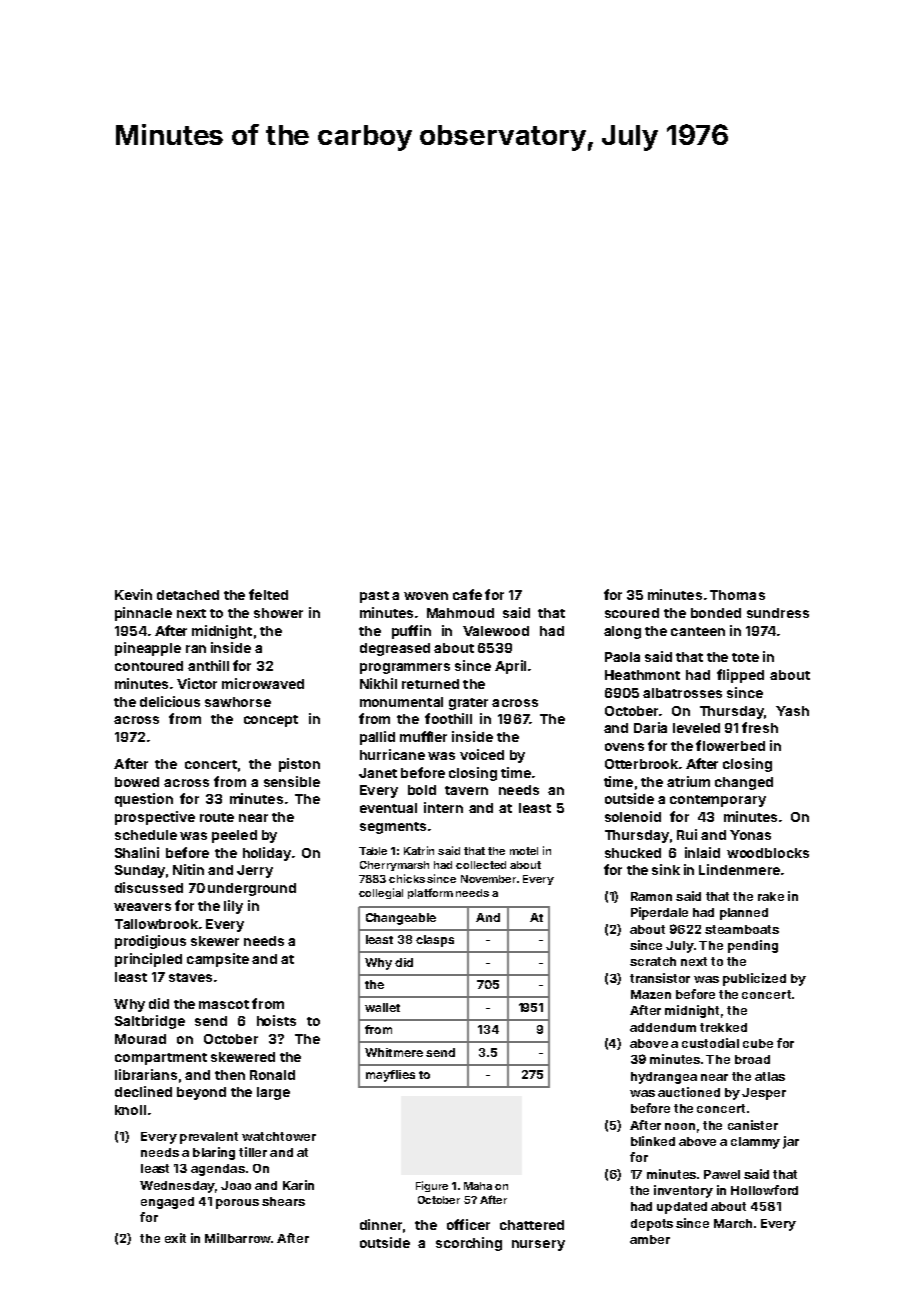  What do you see at coordinates (467, 594) in the screenshot?
I see `cafe` at bounding box center [467, 594].
